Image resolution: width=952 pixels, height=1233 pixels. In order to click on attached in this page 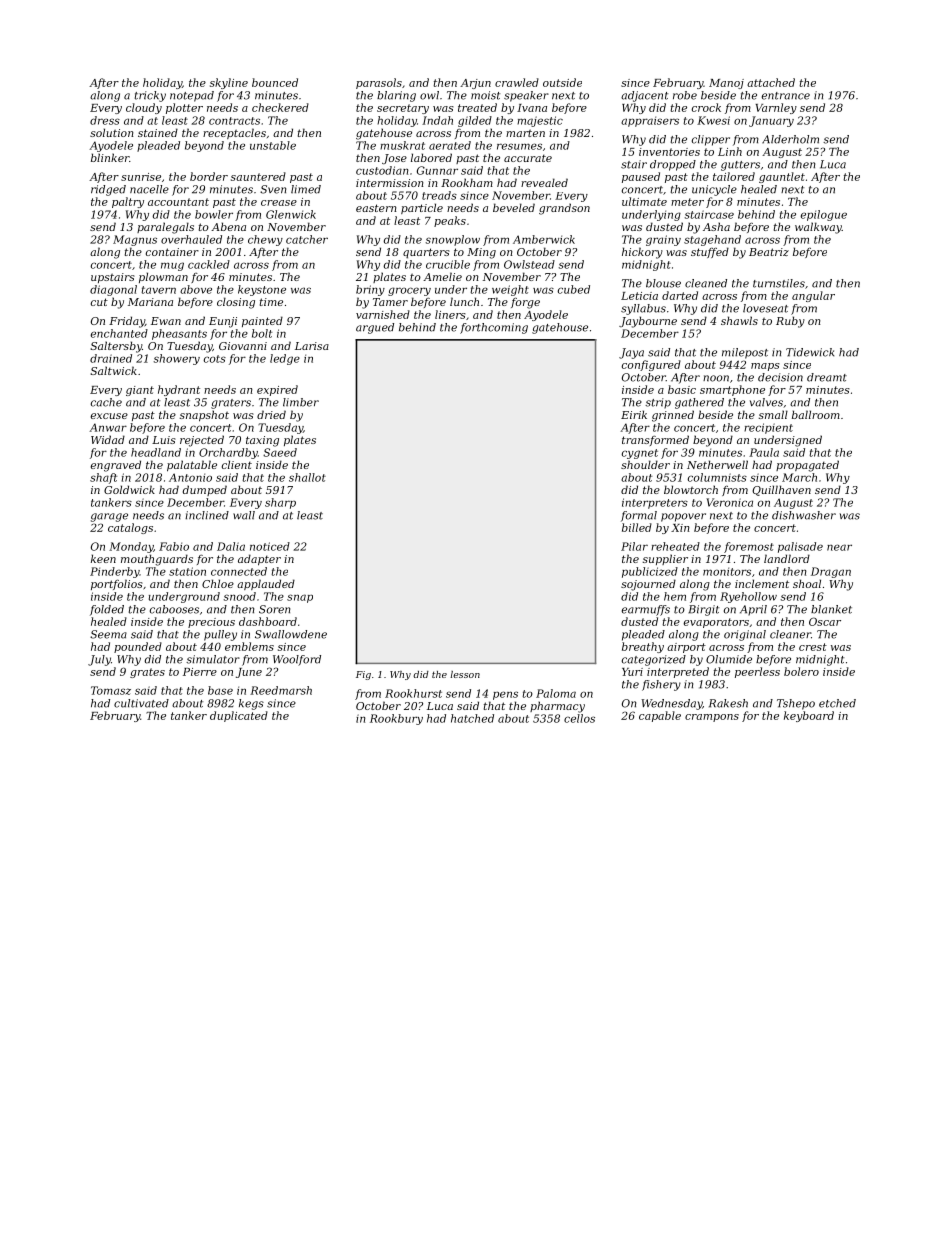, I will do `click(771, 82)`.
